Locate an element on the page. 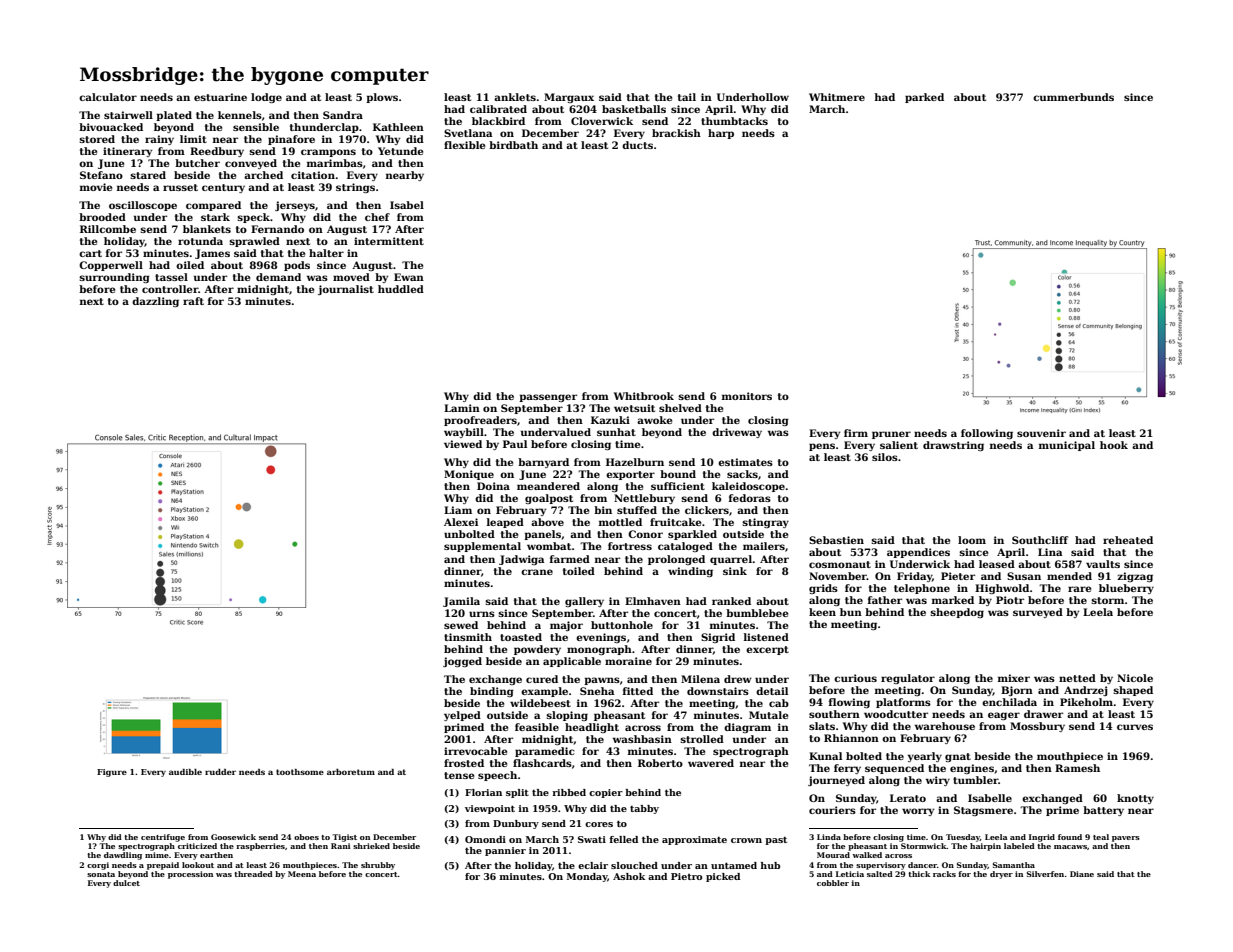 The image size is (1233, 952). dazzling is located at coordinates (155, 302).
